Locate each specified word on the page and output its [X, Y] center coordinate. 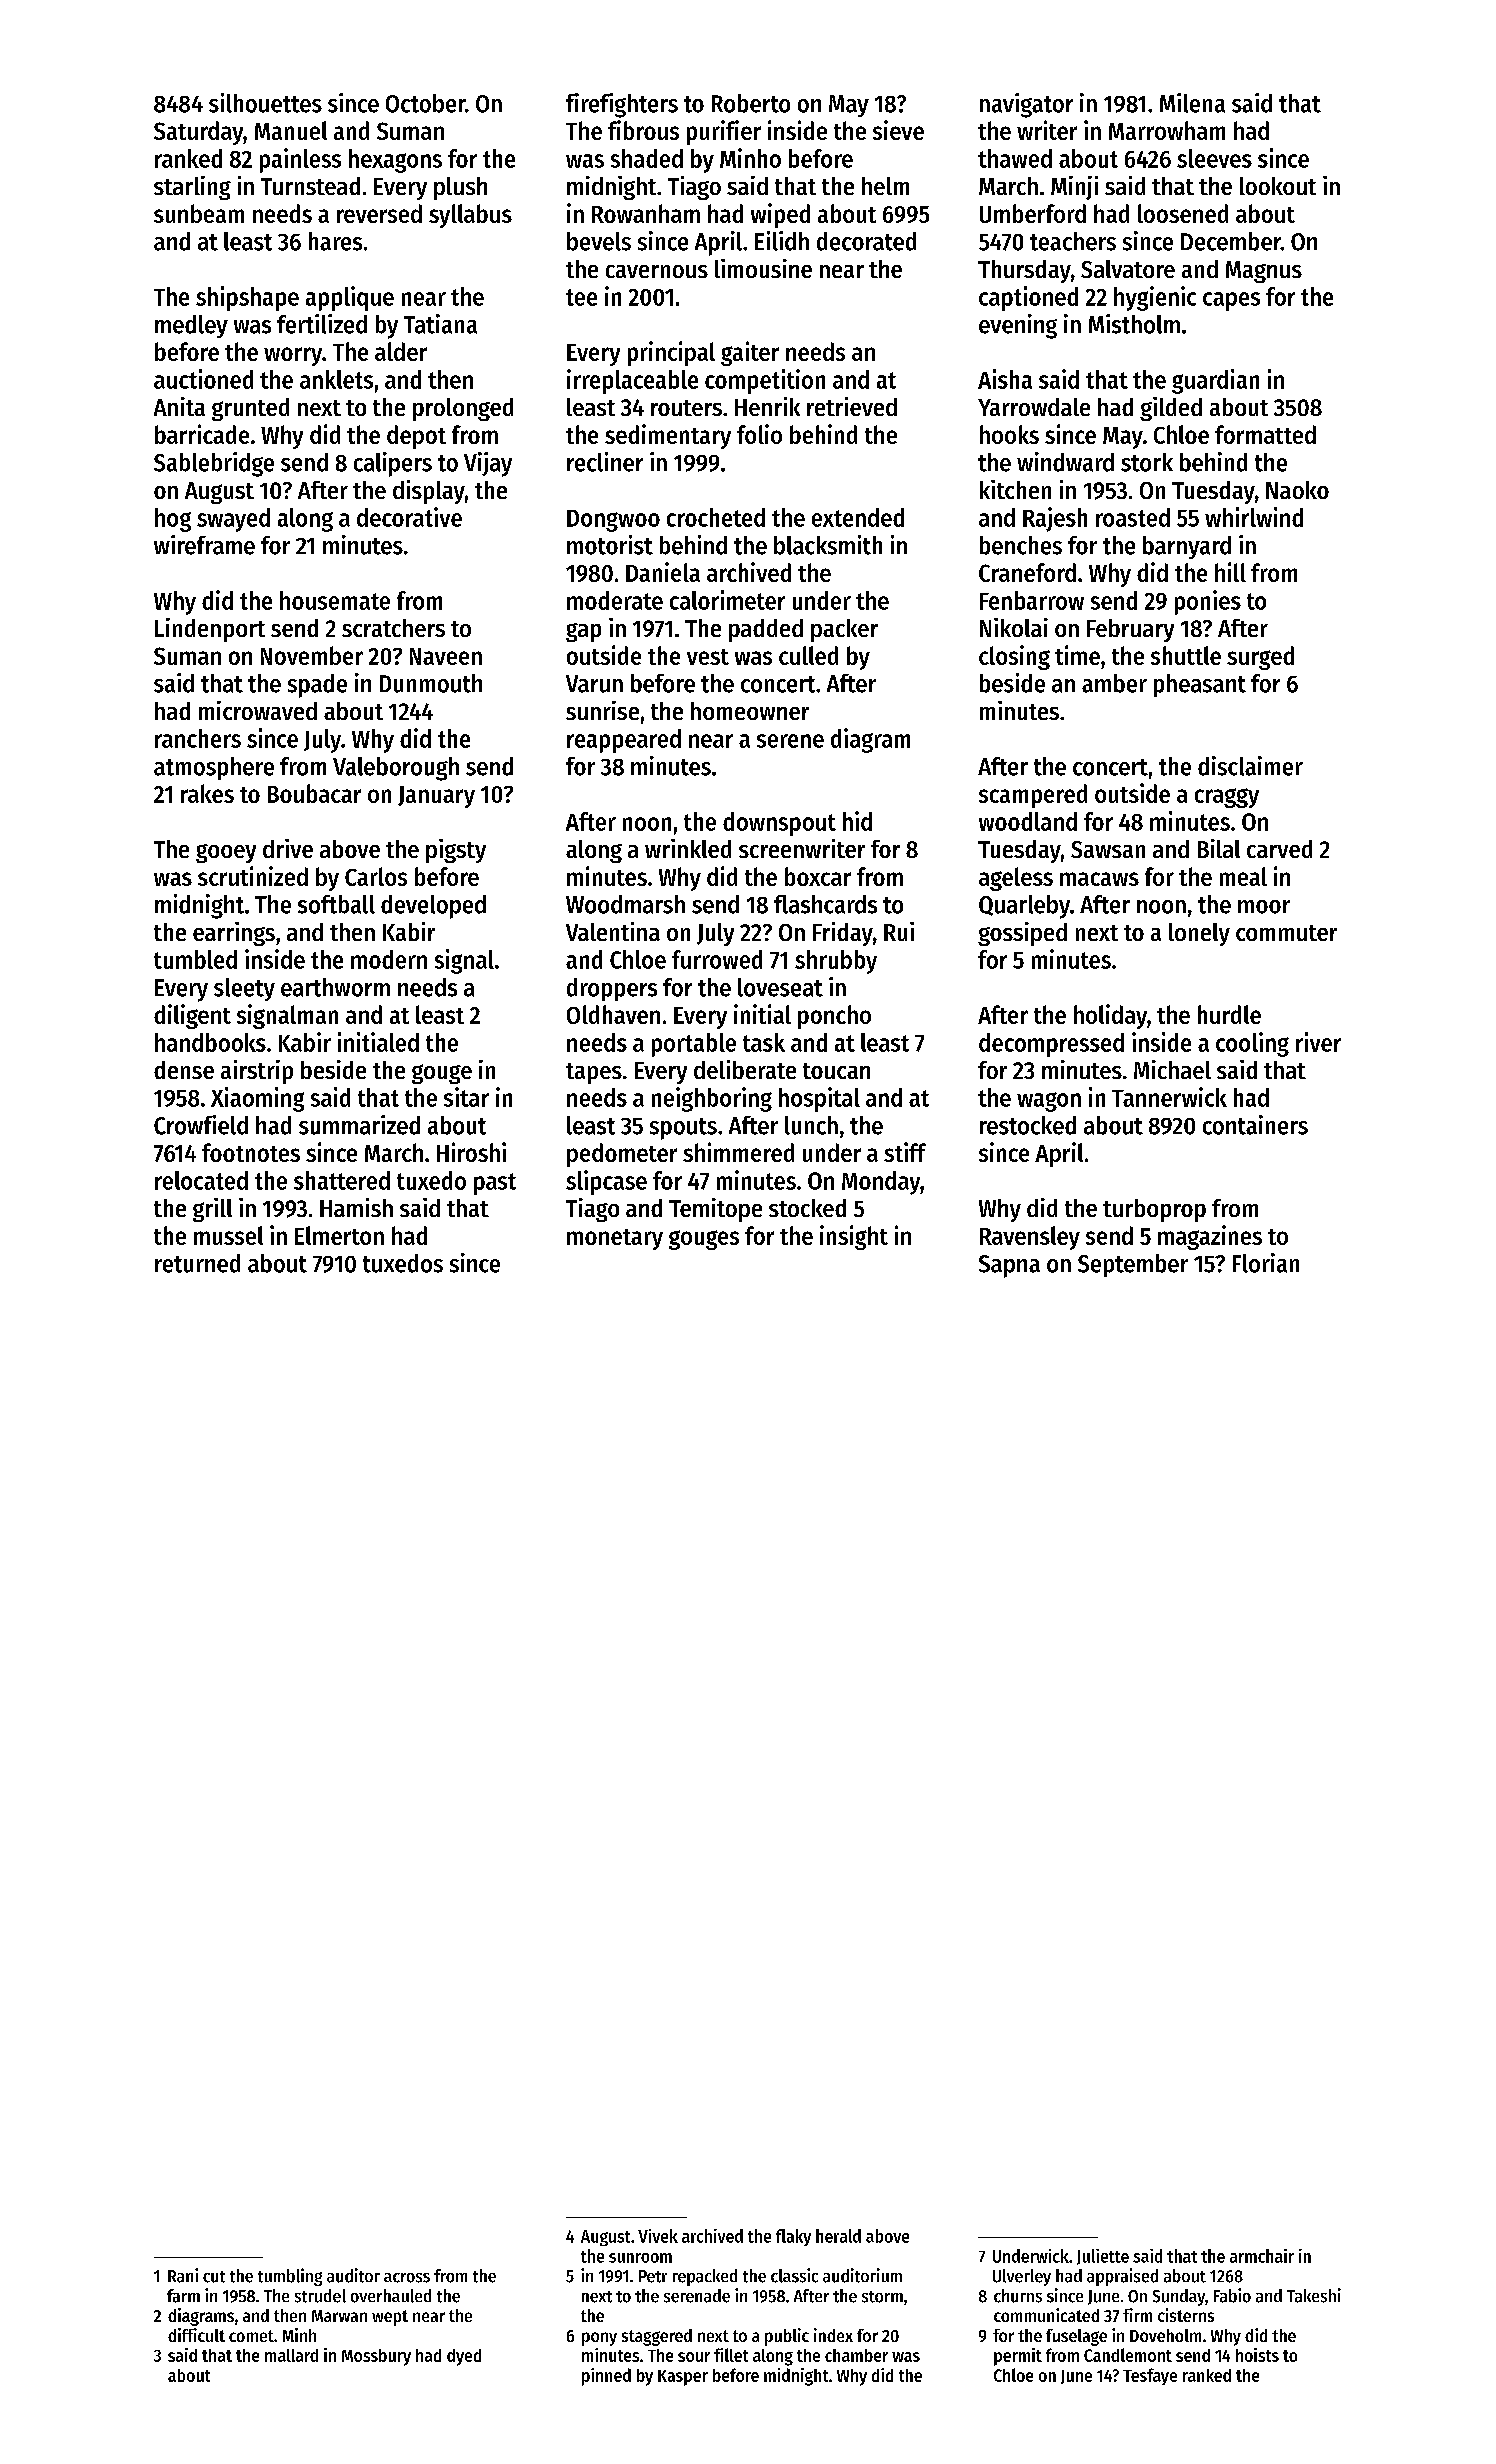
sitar [466, 1097]
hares [335, 241]
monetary [615, 1239]
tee [581, 297]
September [1133, 1265]
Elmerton [339, 1235]
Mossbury [376, 2357]
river [1318, 1042]
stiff [905, 1152]
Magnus [1264, 272]
